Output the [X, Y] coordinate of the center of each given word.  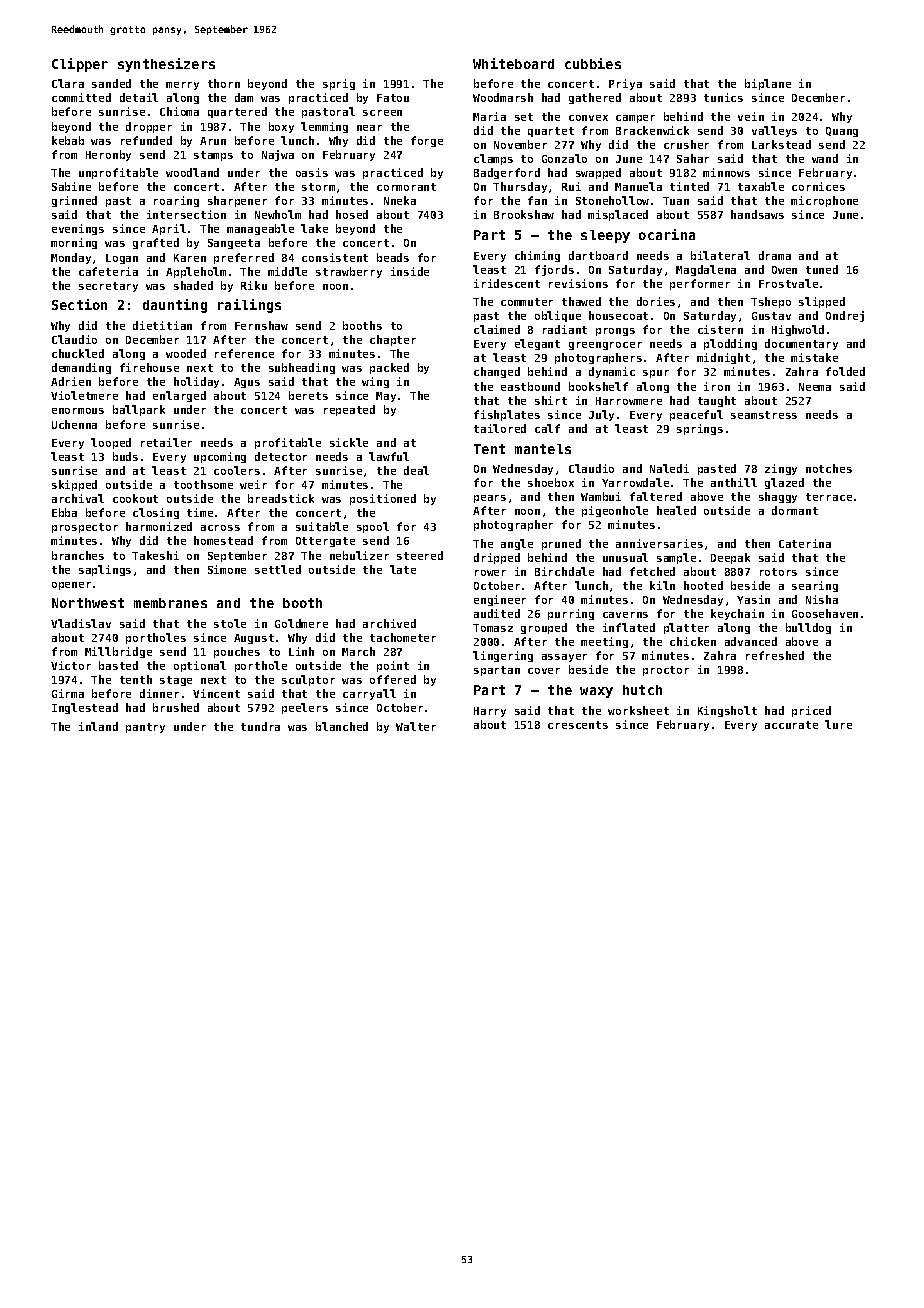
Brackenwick [652, 130]
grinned [74, 201]
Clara [68, 83]
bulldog [808, 628]
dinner [159, 693]
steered [420, 555]
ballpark [139, 410]
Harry [490, 712]
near [369, 128]
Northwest [88, 603]
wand [825, 158]
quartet [551, 132]
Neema [815, 387]
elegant [537, 344]
